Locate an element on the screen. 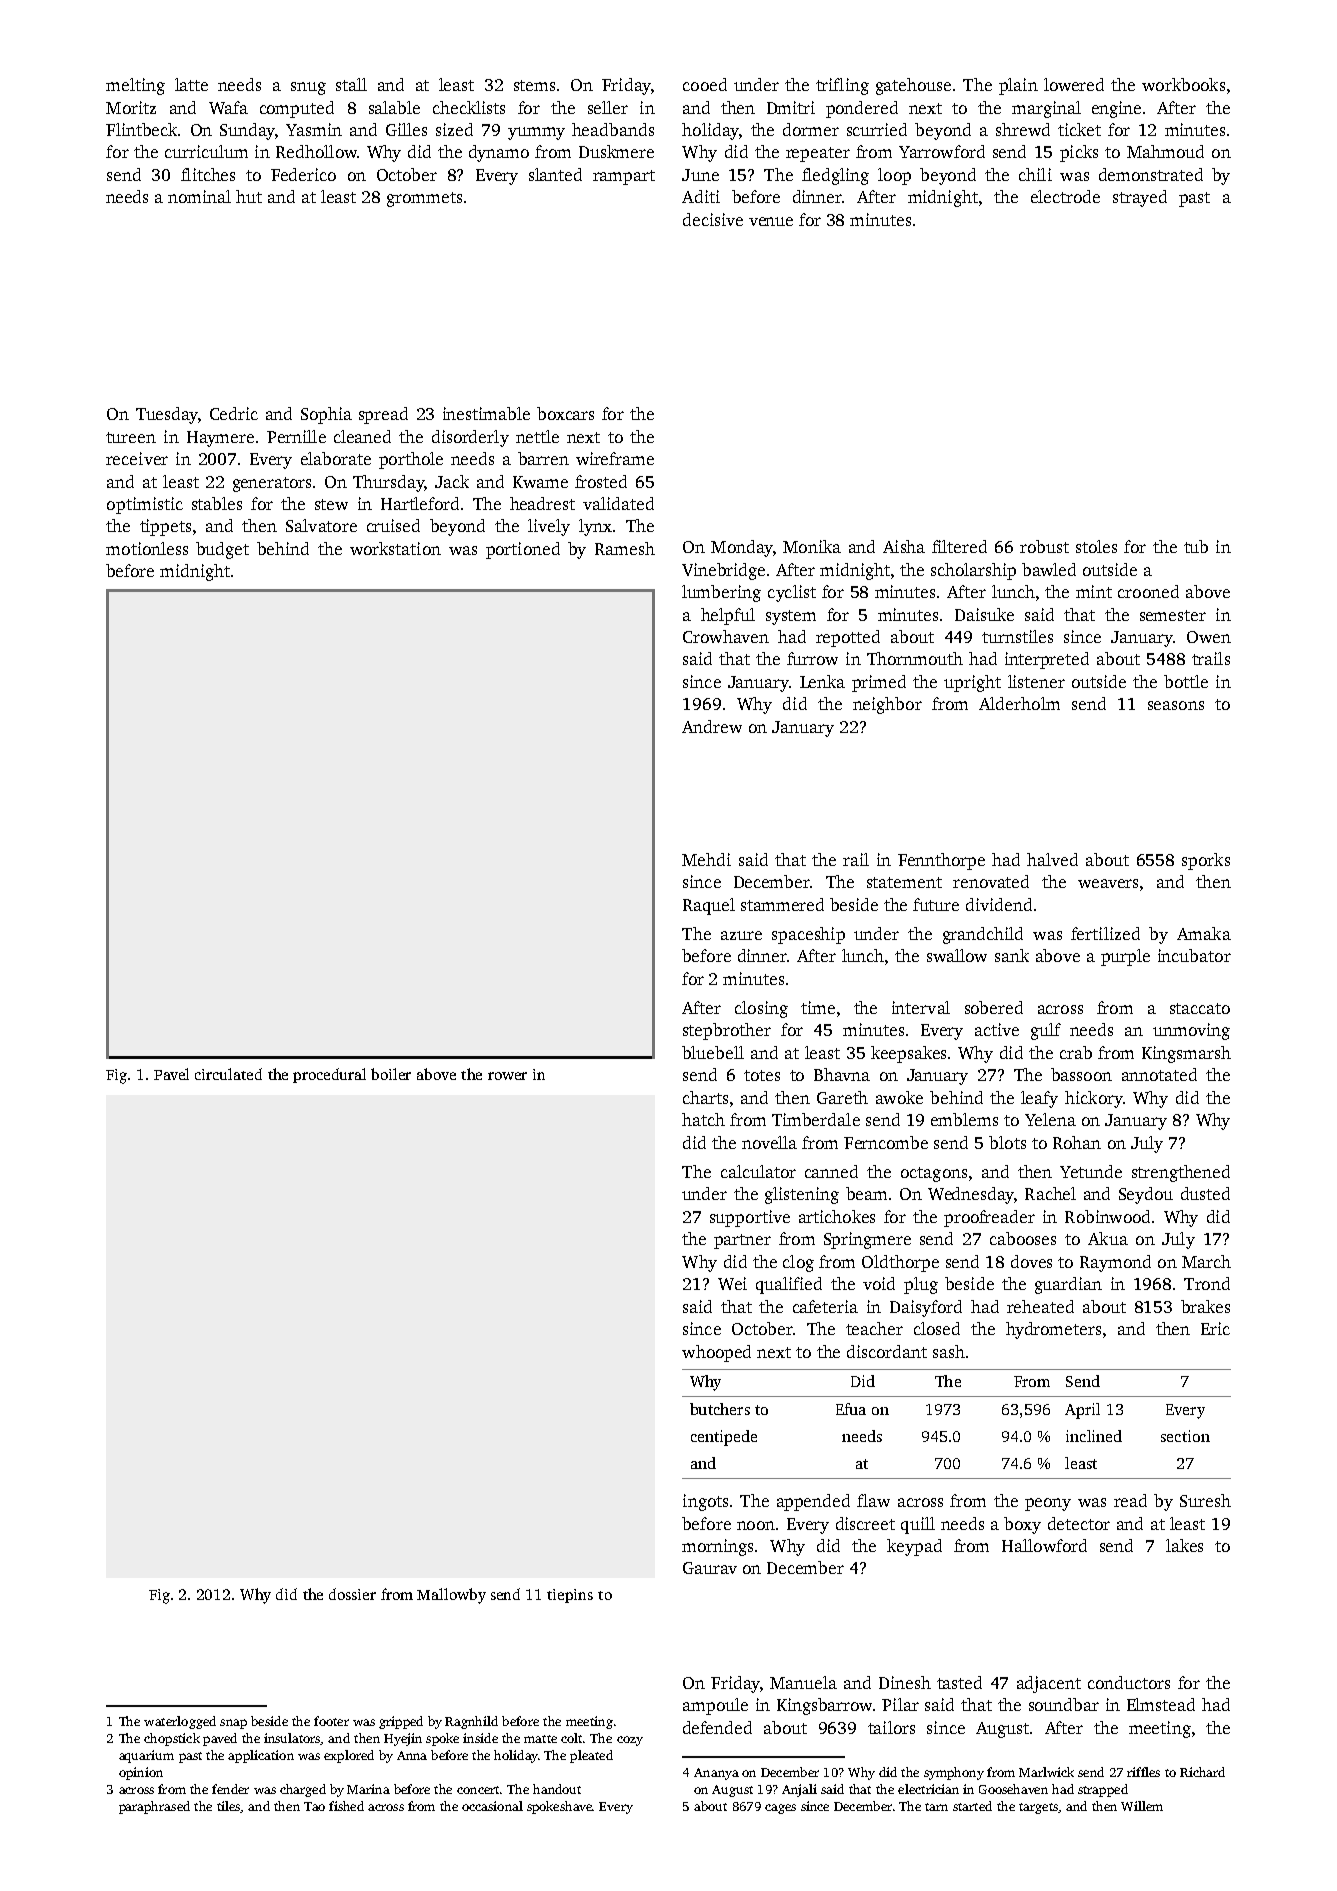 The width and height of the screenshot is (1337, 1891). occasional is located at coordinates (492, 1806).
